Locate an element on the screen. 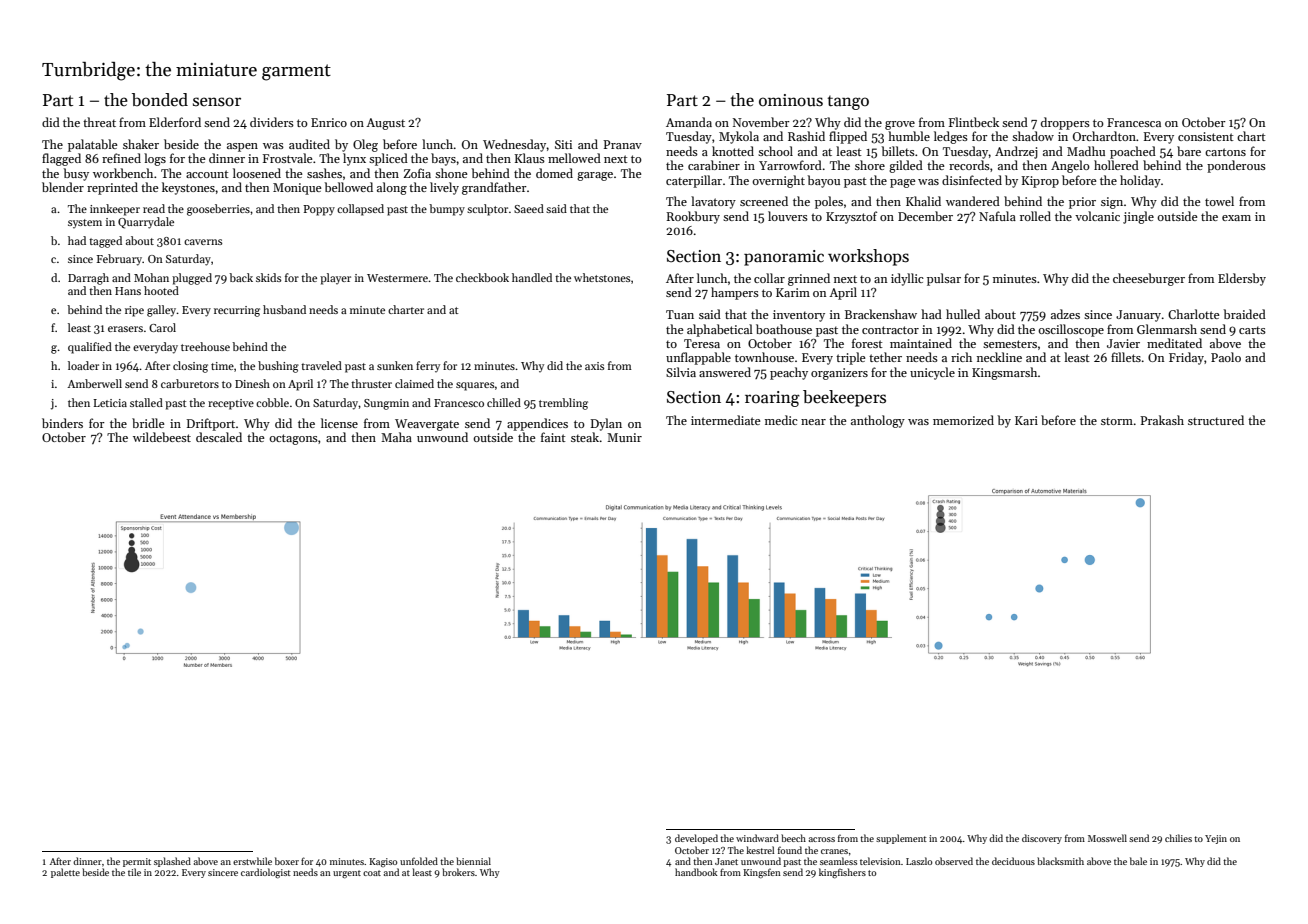 The width and height of the screenshot is (1308, 924). storm is located at coordinates (1117, 421).
